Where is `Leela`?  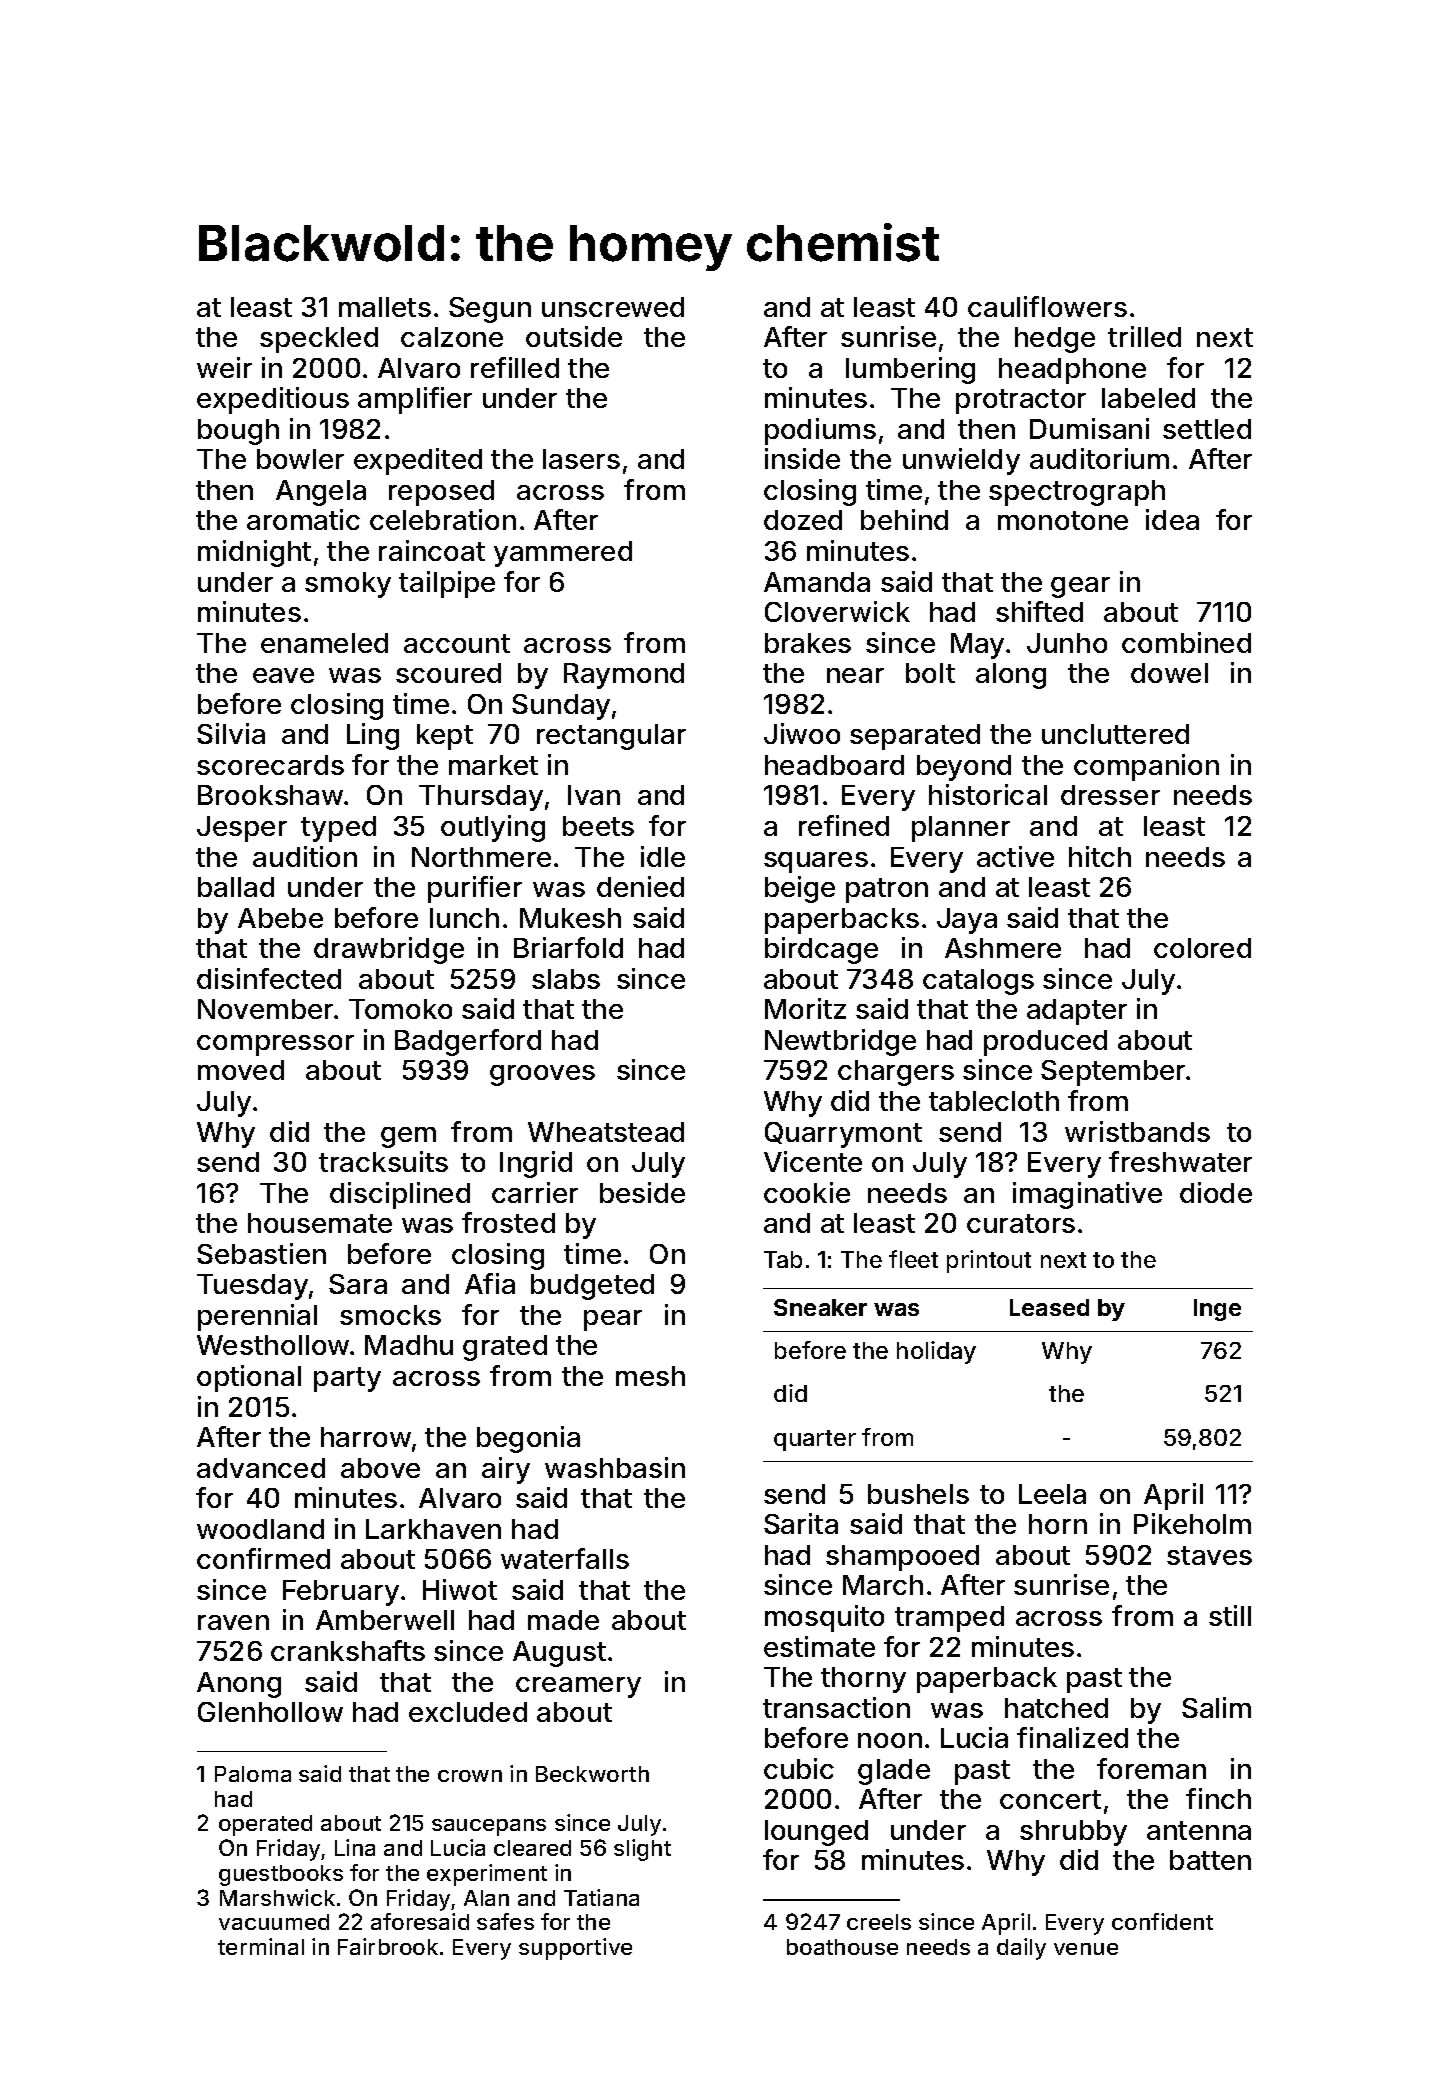
Leela is located at coordinates (1052, 1494).
